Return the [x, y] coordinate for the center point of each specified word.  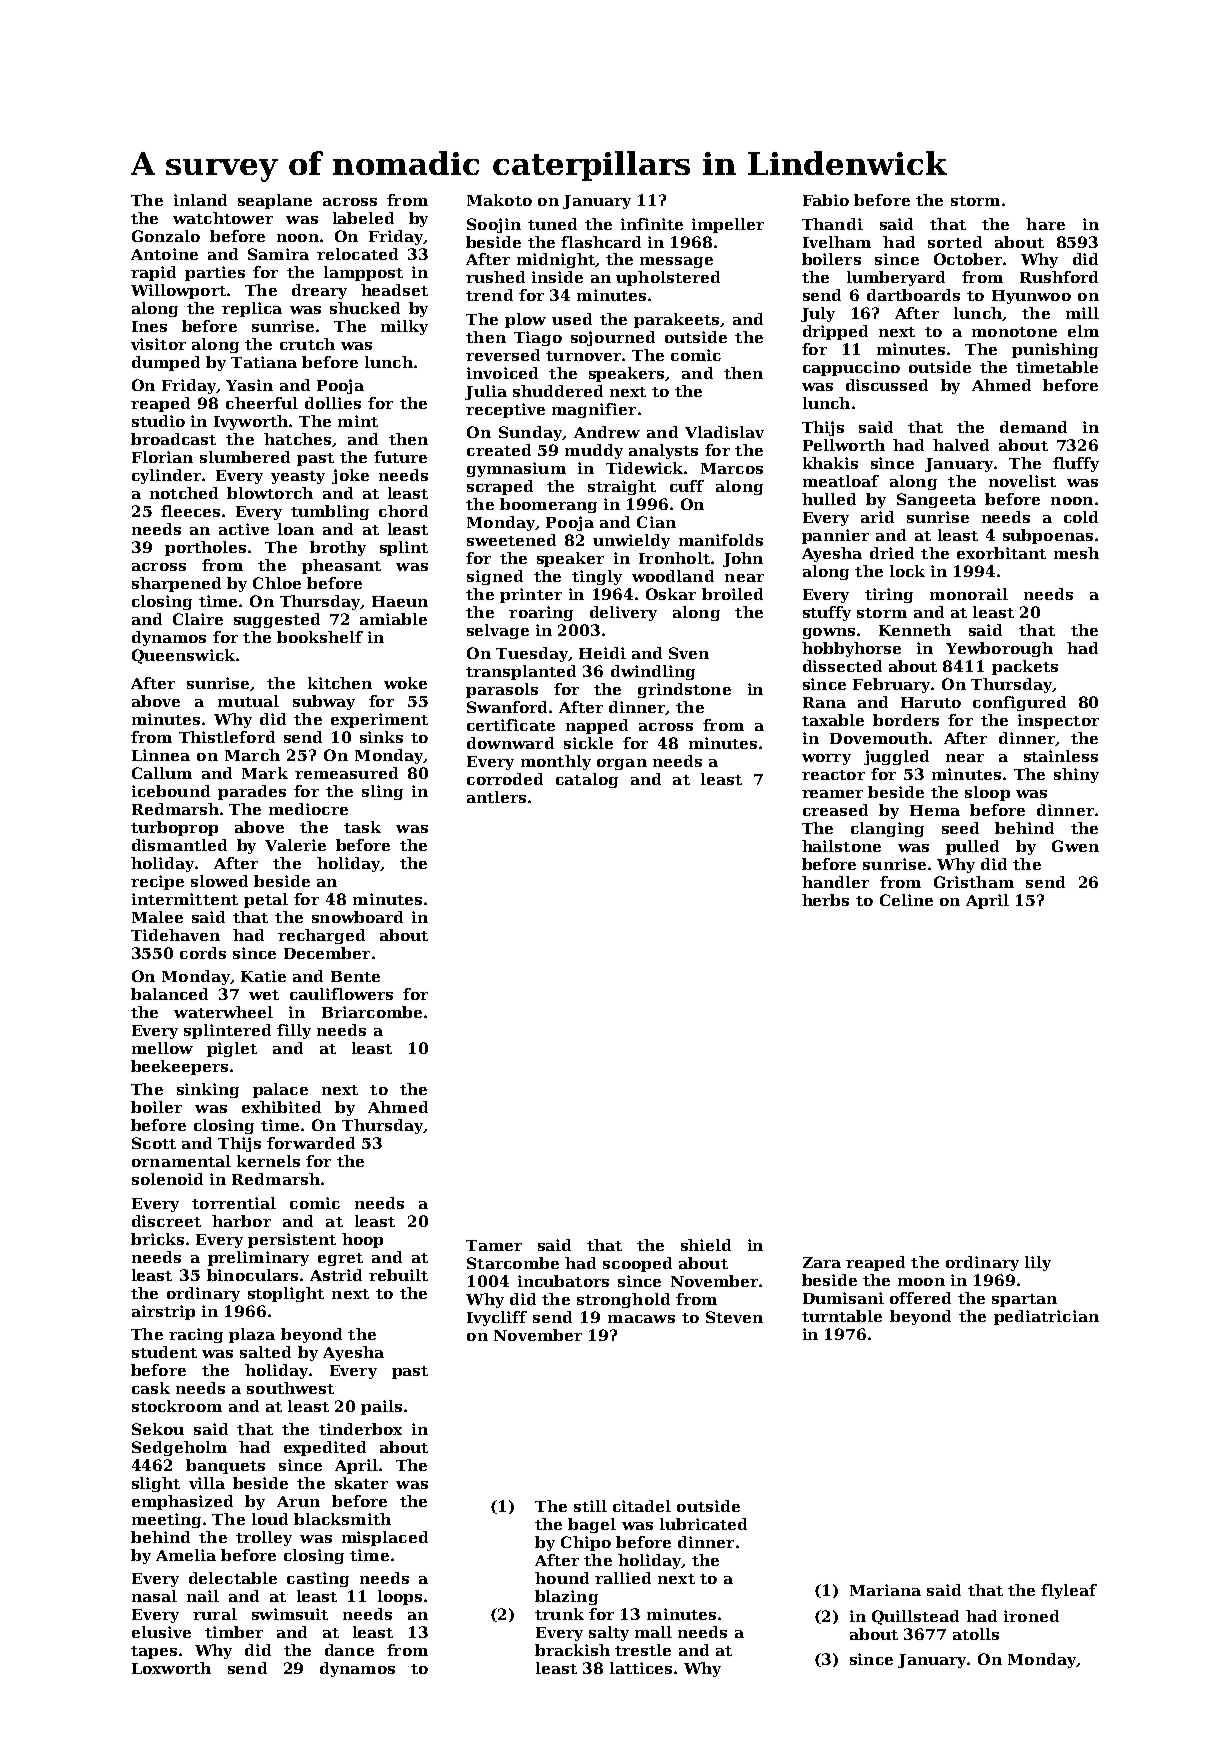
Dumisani [843, 1298]
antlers [496, 797]
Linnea [161, 755]
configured [1019, 703]
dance [349, 1650]
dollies [333, 403]
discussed [887, 385]
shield [706, 1245]
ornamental [181, 1161]
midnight [556, 260]
